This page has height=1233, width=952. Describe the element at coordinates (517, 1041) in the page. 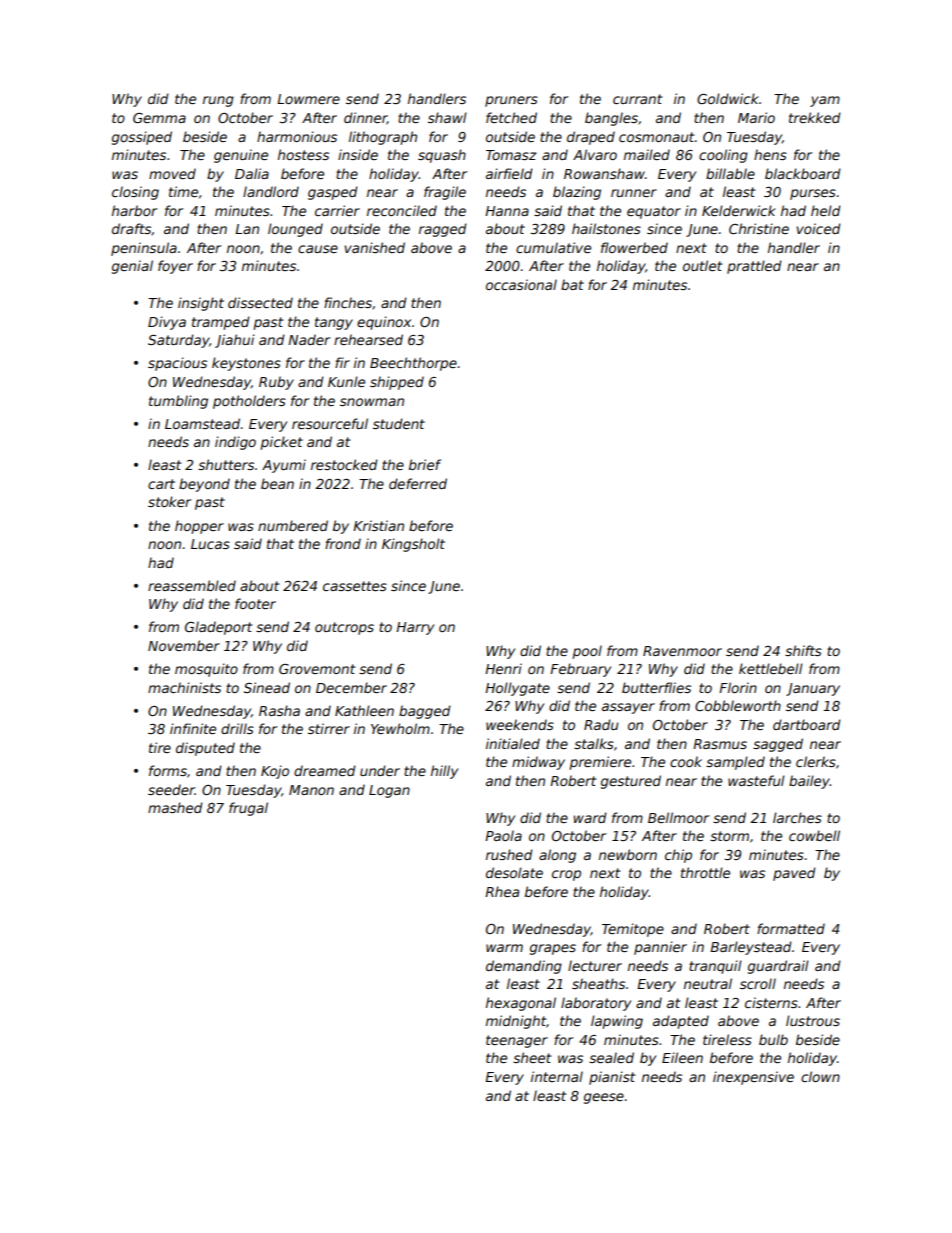

I see `teenager` at that location.
